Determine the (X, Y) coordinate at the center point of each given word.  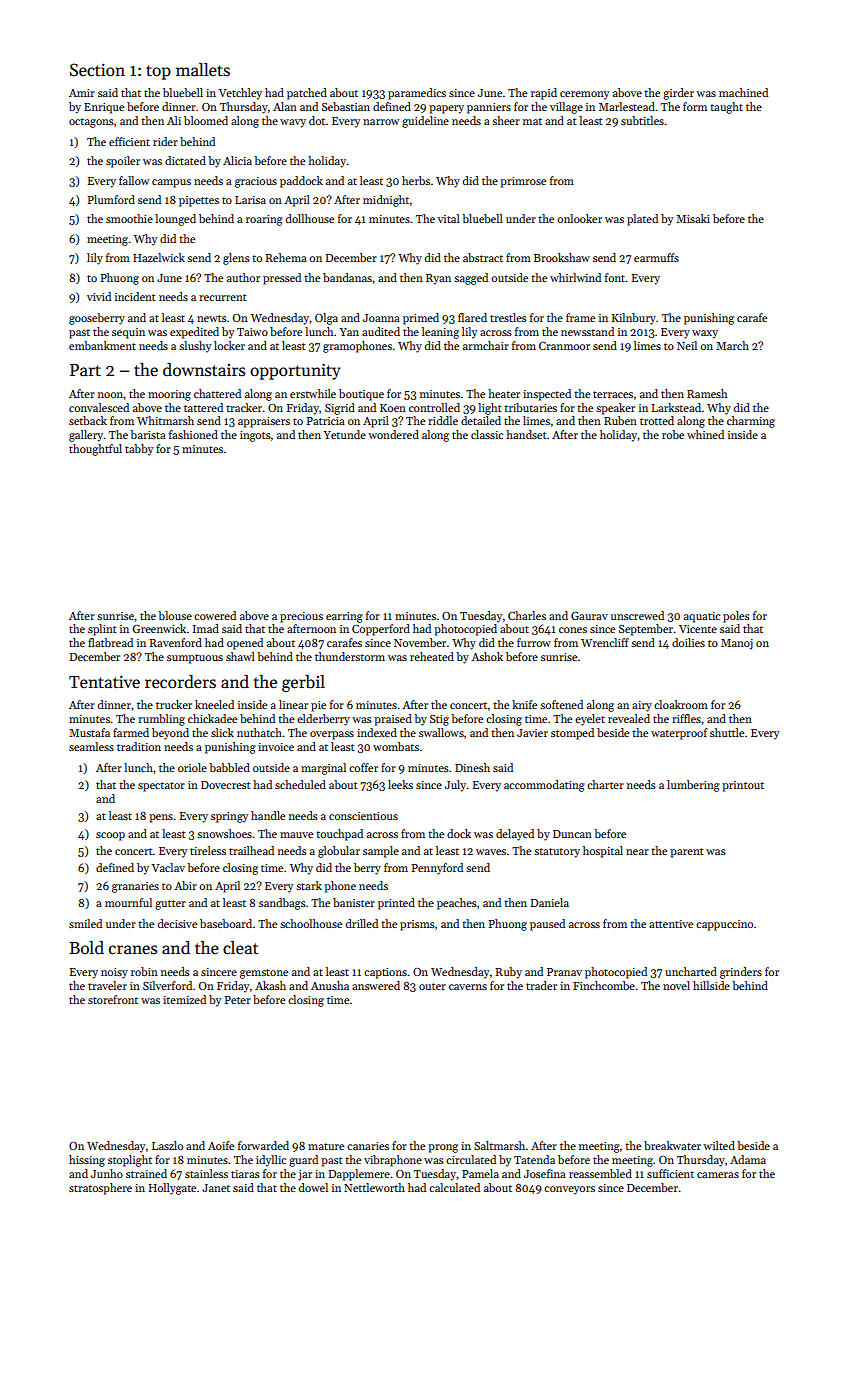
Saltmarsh (499, 1145)
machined (743, 92)
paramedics (417, 94)
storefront (113, 999)
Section (97, 70)
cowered (215, 615)
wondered (393, 434)
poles (736, 617)
